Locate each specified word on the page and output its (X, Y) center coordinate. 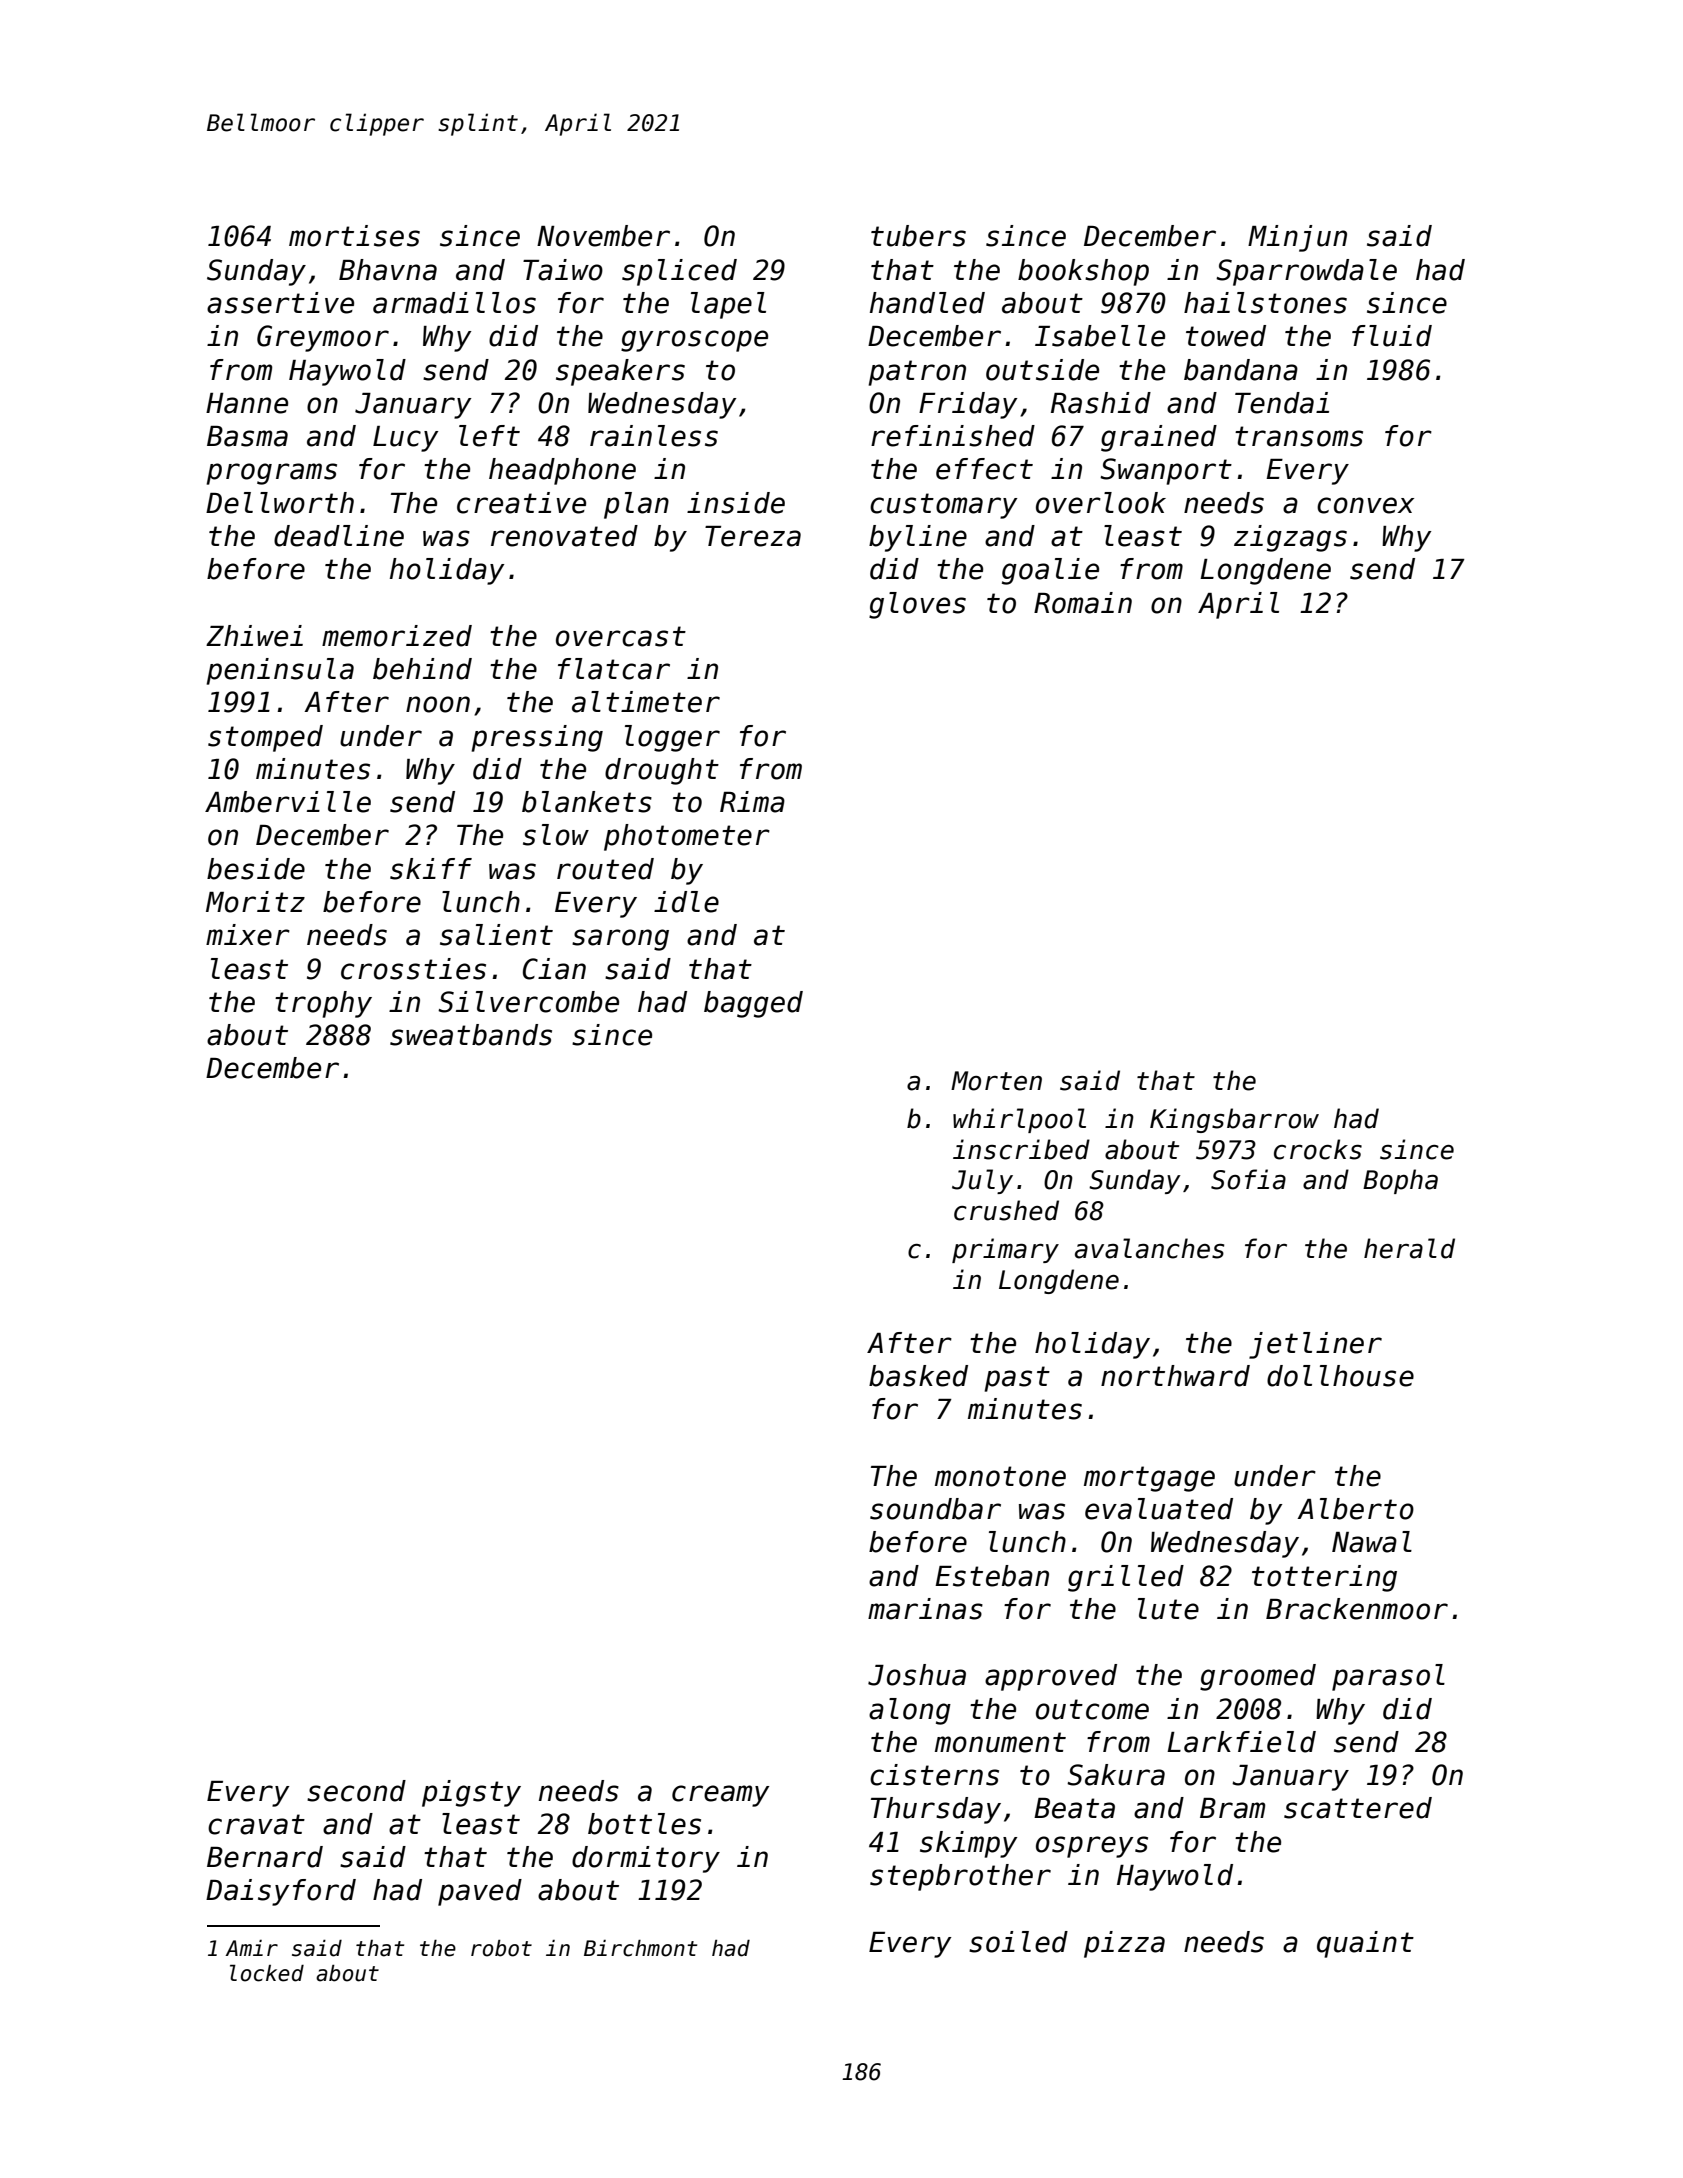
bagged (753, 1004)
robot (501, 1948)
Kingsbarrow (1234, 1120)
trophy (323, 1004)
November (603, 236)
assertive (280, 303)
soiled (1018, 1942)
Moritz (255, 902)
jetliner (1315, 1345)
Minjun (1297, 238)
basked (918, 1376)
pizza (1124, 1944)
